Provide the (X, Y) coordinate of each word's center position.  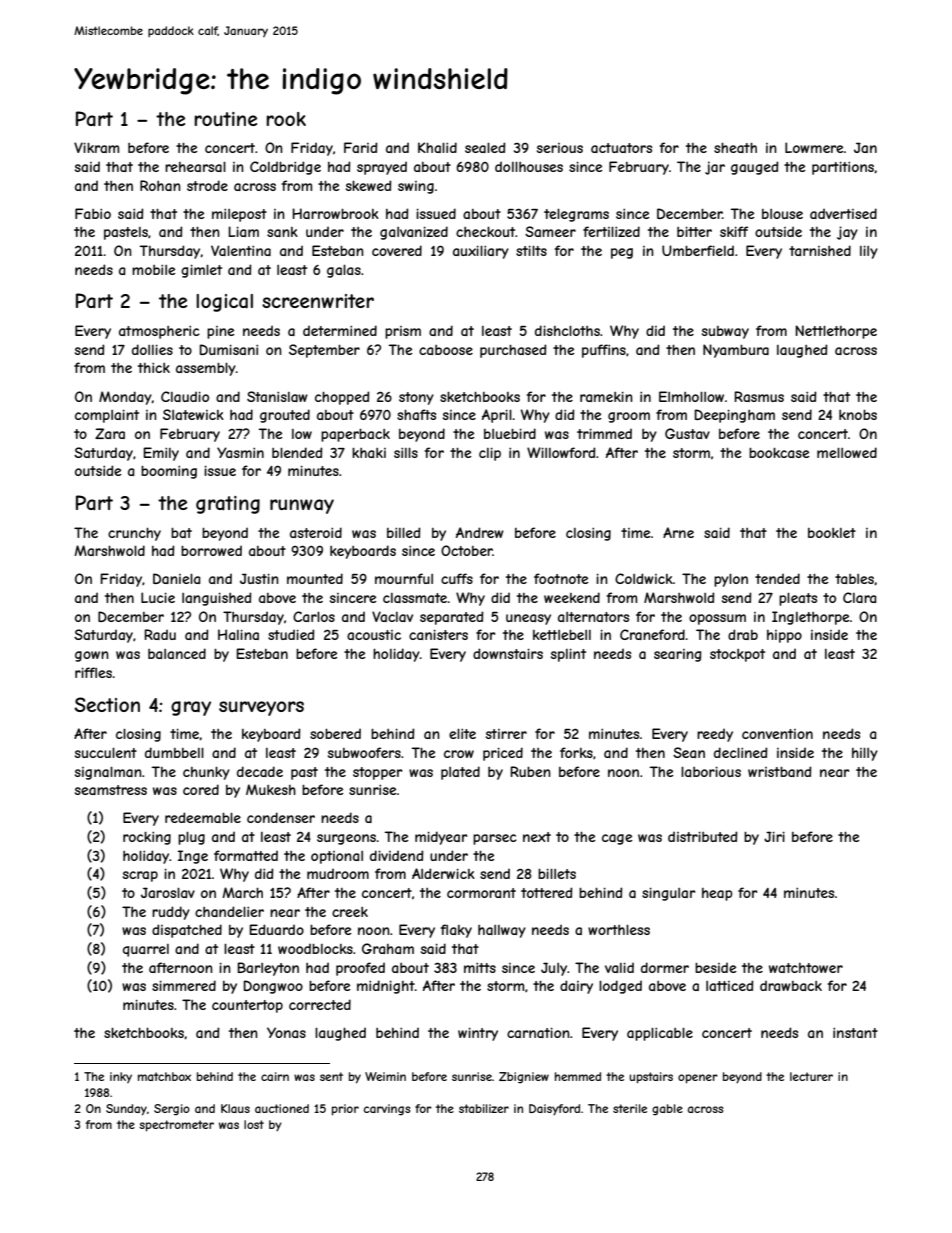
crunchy (134, 534)
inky (121, 1077)
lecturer (811, 1076)
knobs (858, 414)
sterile (630, 1108)
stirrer (506, 734)
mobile (154, 269)
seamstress (111, 790)
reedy (715, 735)
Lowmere (814, 147)
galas (344, 271)
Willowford (561, 452)
